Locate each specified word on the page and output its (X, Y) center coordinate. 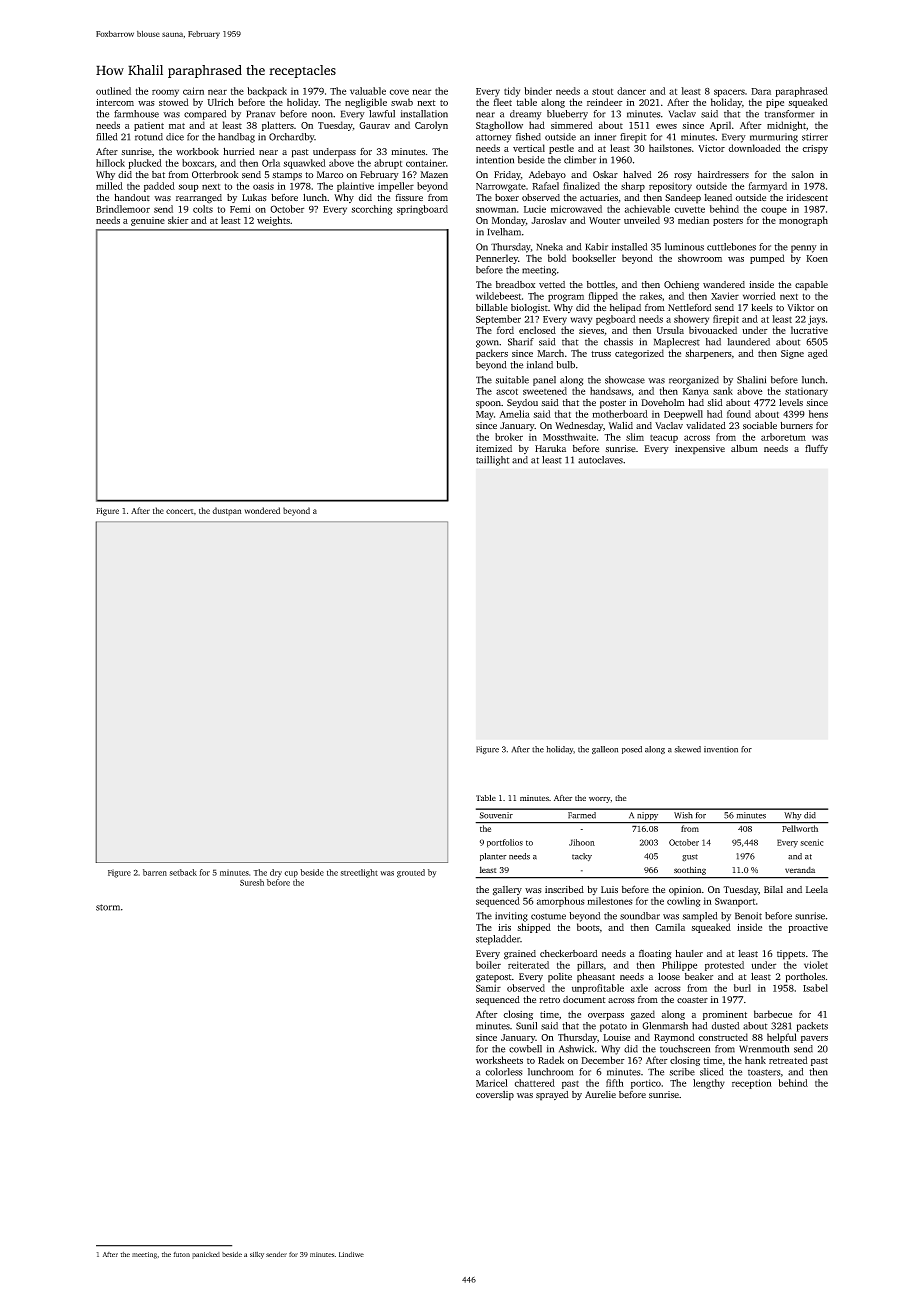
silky (257, 1255)
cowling (684, 902)
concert (180, 511)
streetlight (359, 873)
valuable (368, 91)
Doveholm (663, 402)
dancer (631, 91)
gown (487, 344)
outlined (113, 91)
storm (108, 907)
